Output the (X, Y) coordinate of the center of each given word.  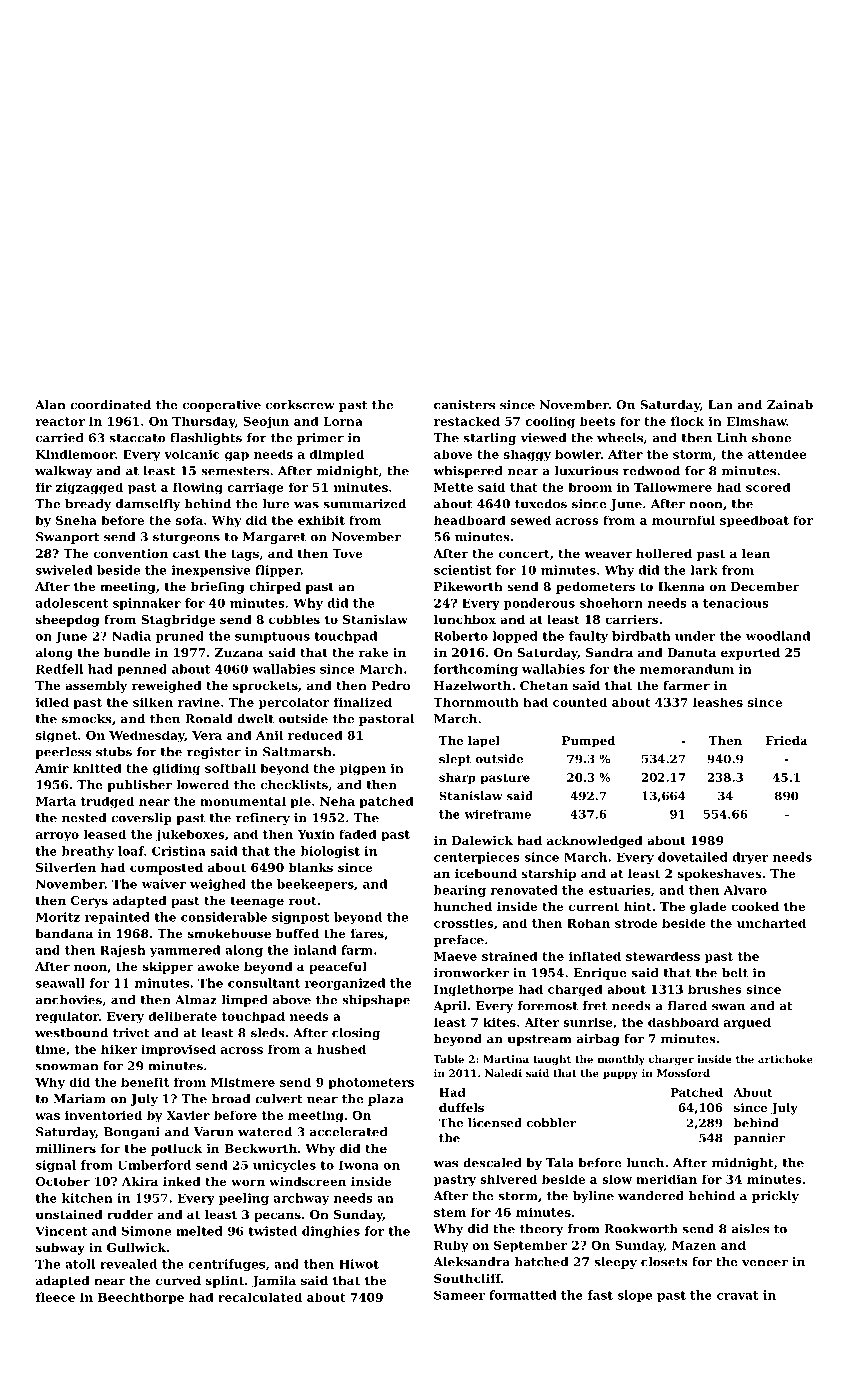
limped (245, 1001)
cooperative (222, 406)
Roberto (461, 636)
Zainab (790, 405)
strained (510, 956)
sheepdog (67, 621)
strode (636, 923)
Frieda (787, 740)
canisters (464, 405)
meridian (666, 1179)
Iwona (359, 1165)
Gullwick (136, 1247)
